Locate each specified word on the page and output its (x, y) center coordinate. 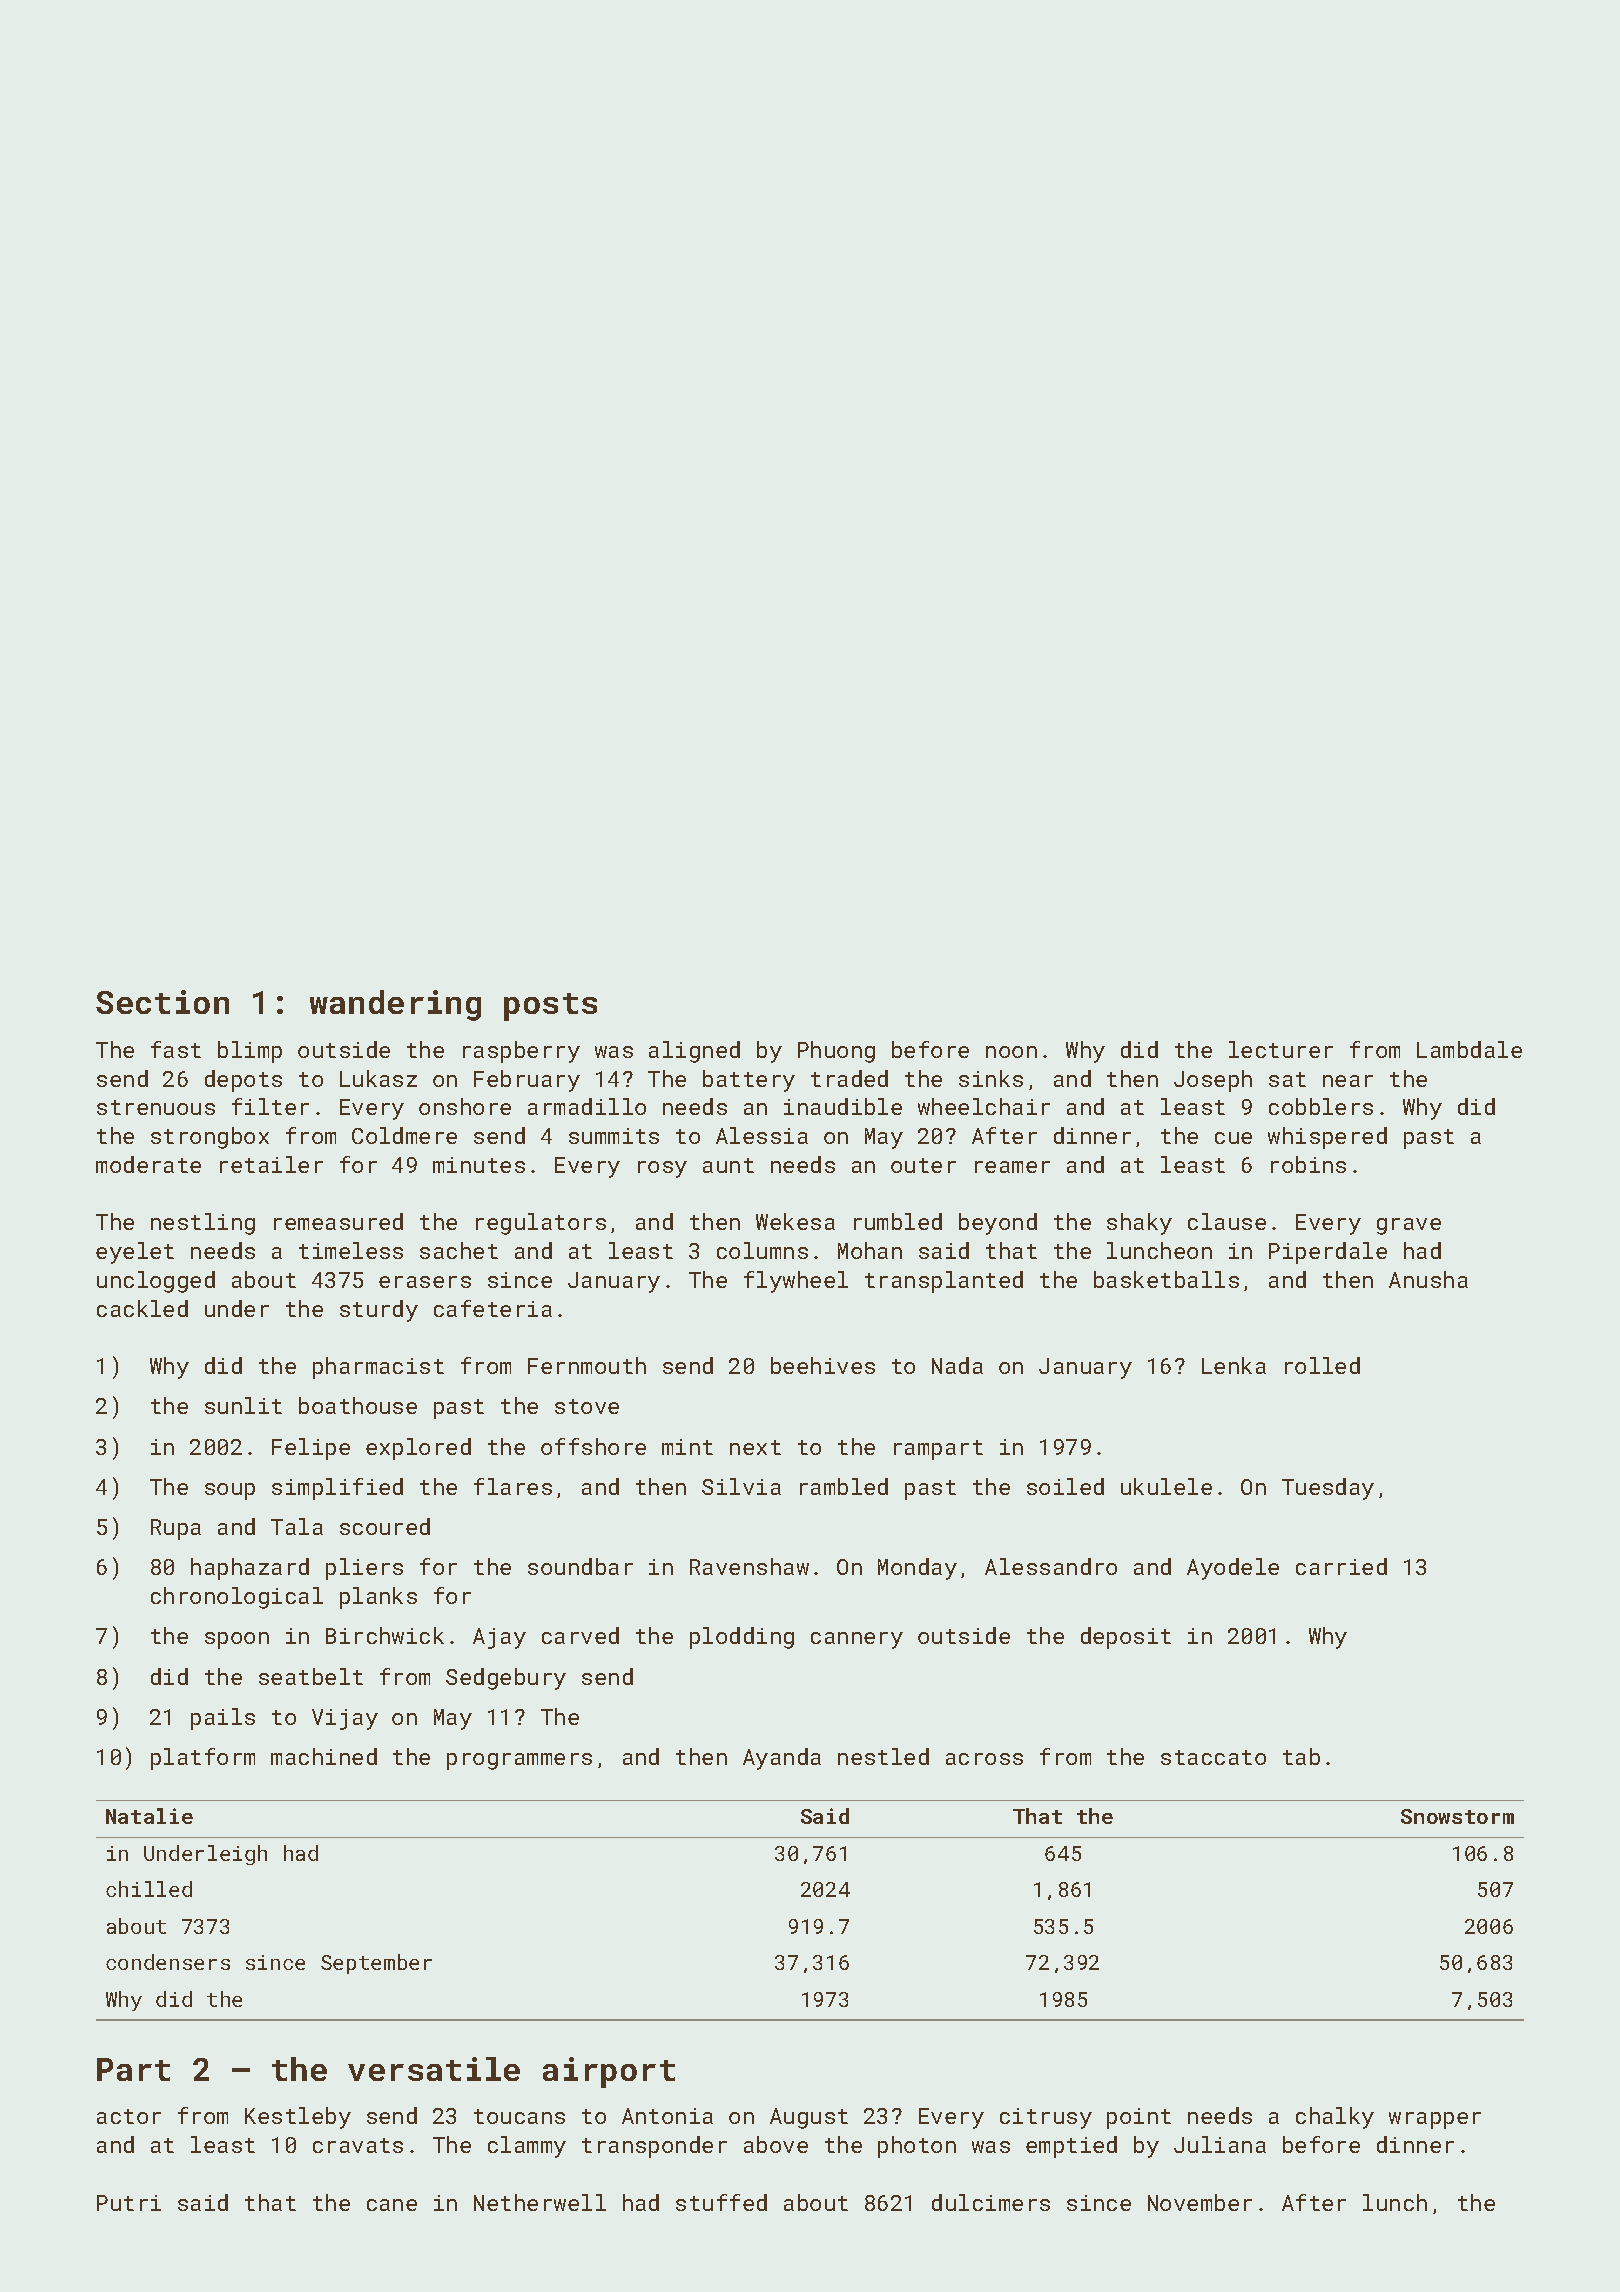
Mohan (870, 1250)
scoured (385, 1526)
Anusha (1428, 1279)
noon (1011, 1052)
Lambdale (1469, 1049)
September (376, 1964)
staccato (1213, 1757)
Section (162, 1002)
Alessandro (1051, 1566)
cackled (142, 1308)
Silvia (741, 1486)
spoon (237, 1640)
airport (609, 2072)
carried (1341, 1566)
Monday (917, 1569)
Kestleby (298, 2118)
